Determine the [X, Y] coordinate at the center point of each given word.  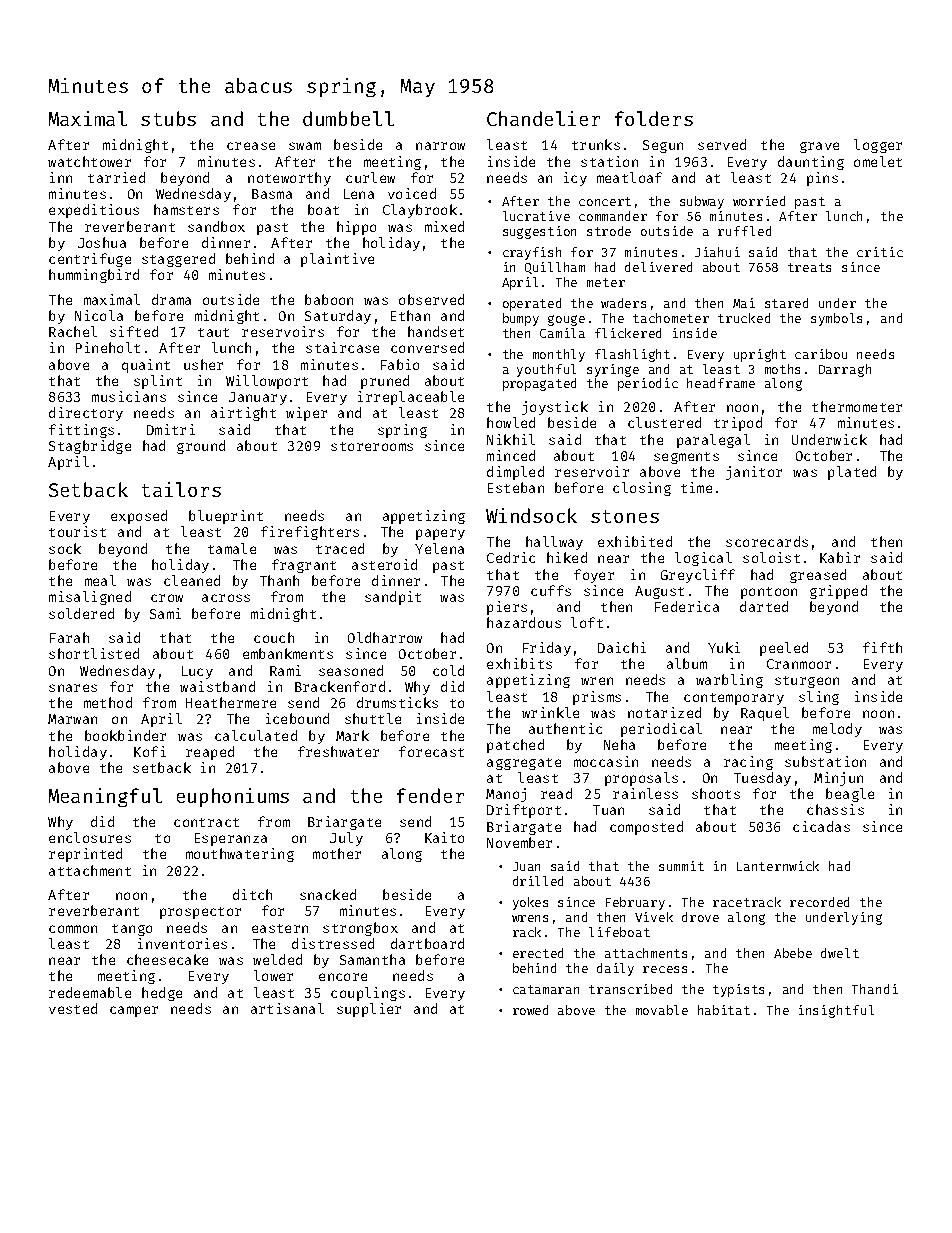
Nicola [99, 315]
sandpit [393, 598]
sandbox [216, 226]
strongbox [360, 929]
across [226, 598]
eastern [280, 928]
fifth [882, 647]
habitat [724, 1010]
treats [809, 267]
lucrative [536, 216]
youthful [546, 370]
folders [654, 118]
